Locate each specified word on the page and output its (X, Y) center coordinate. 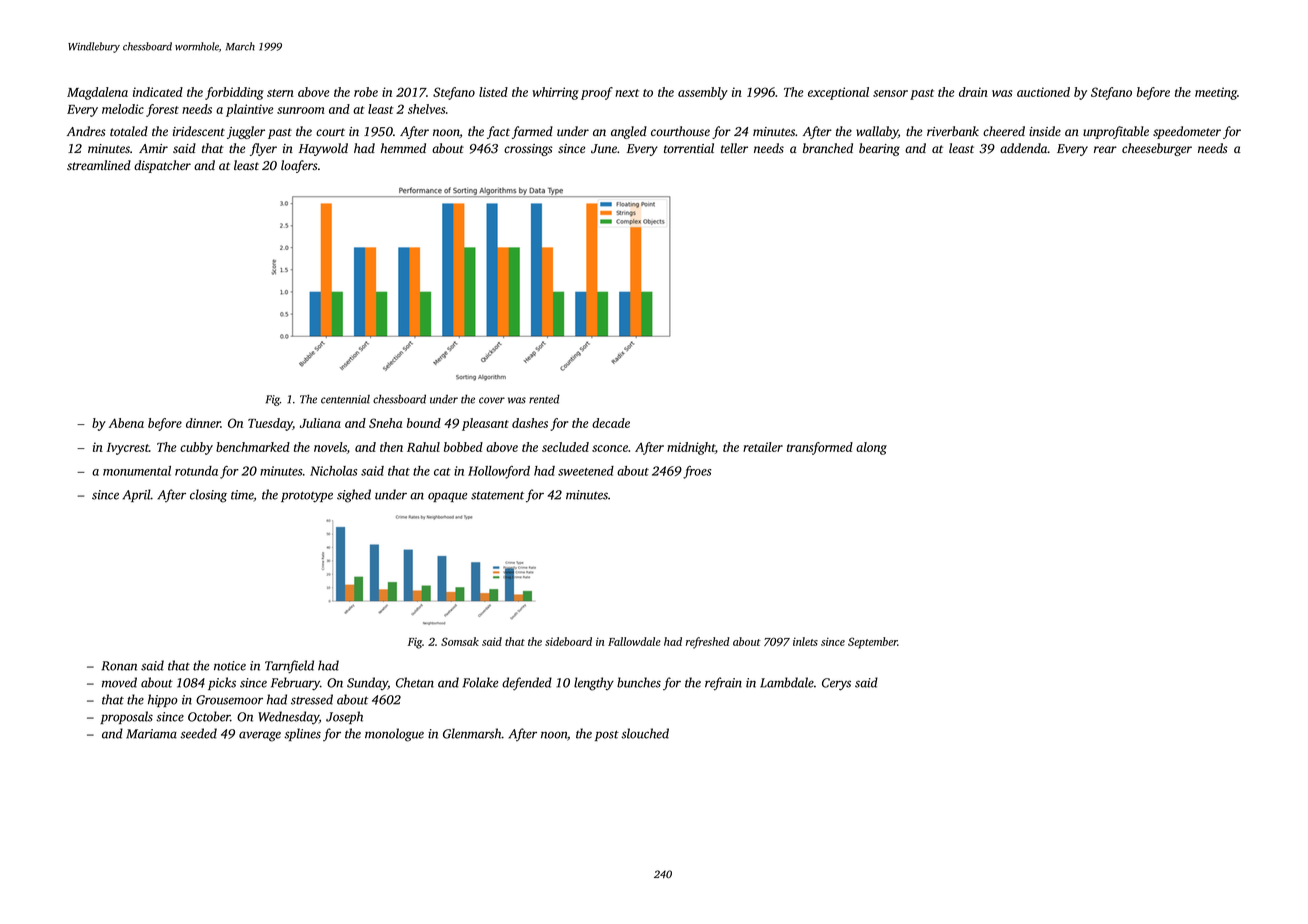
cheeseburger (1157, 149)
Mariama (151, 734)
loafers (299, 166)
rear (1105, 149)
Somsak (460, 641)
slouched (645, 733)
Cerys (836, 684)
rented (544, 399)
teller (734, 148)
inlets (805, 641)
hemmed (403, 148)
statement (497, 495)
